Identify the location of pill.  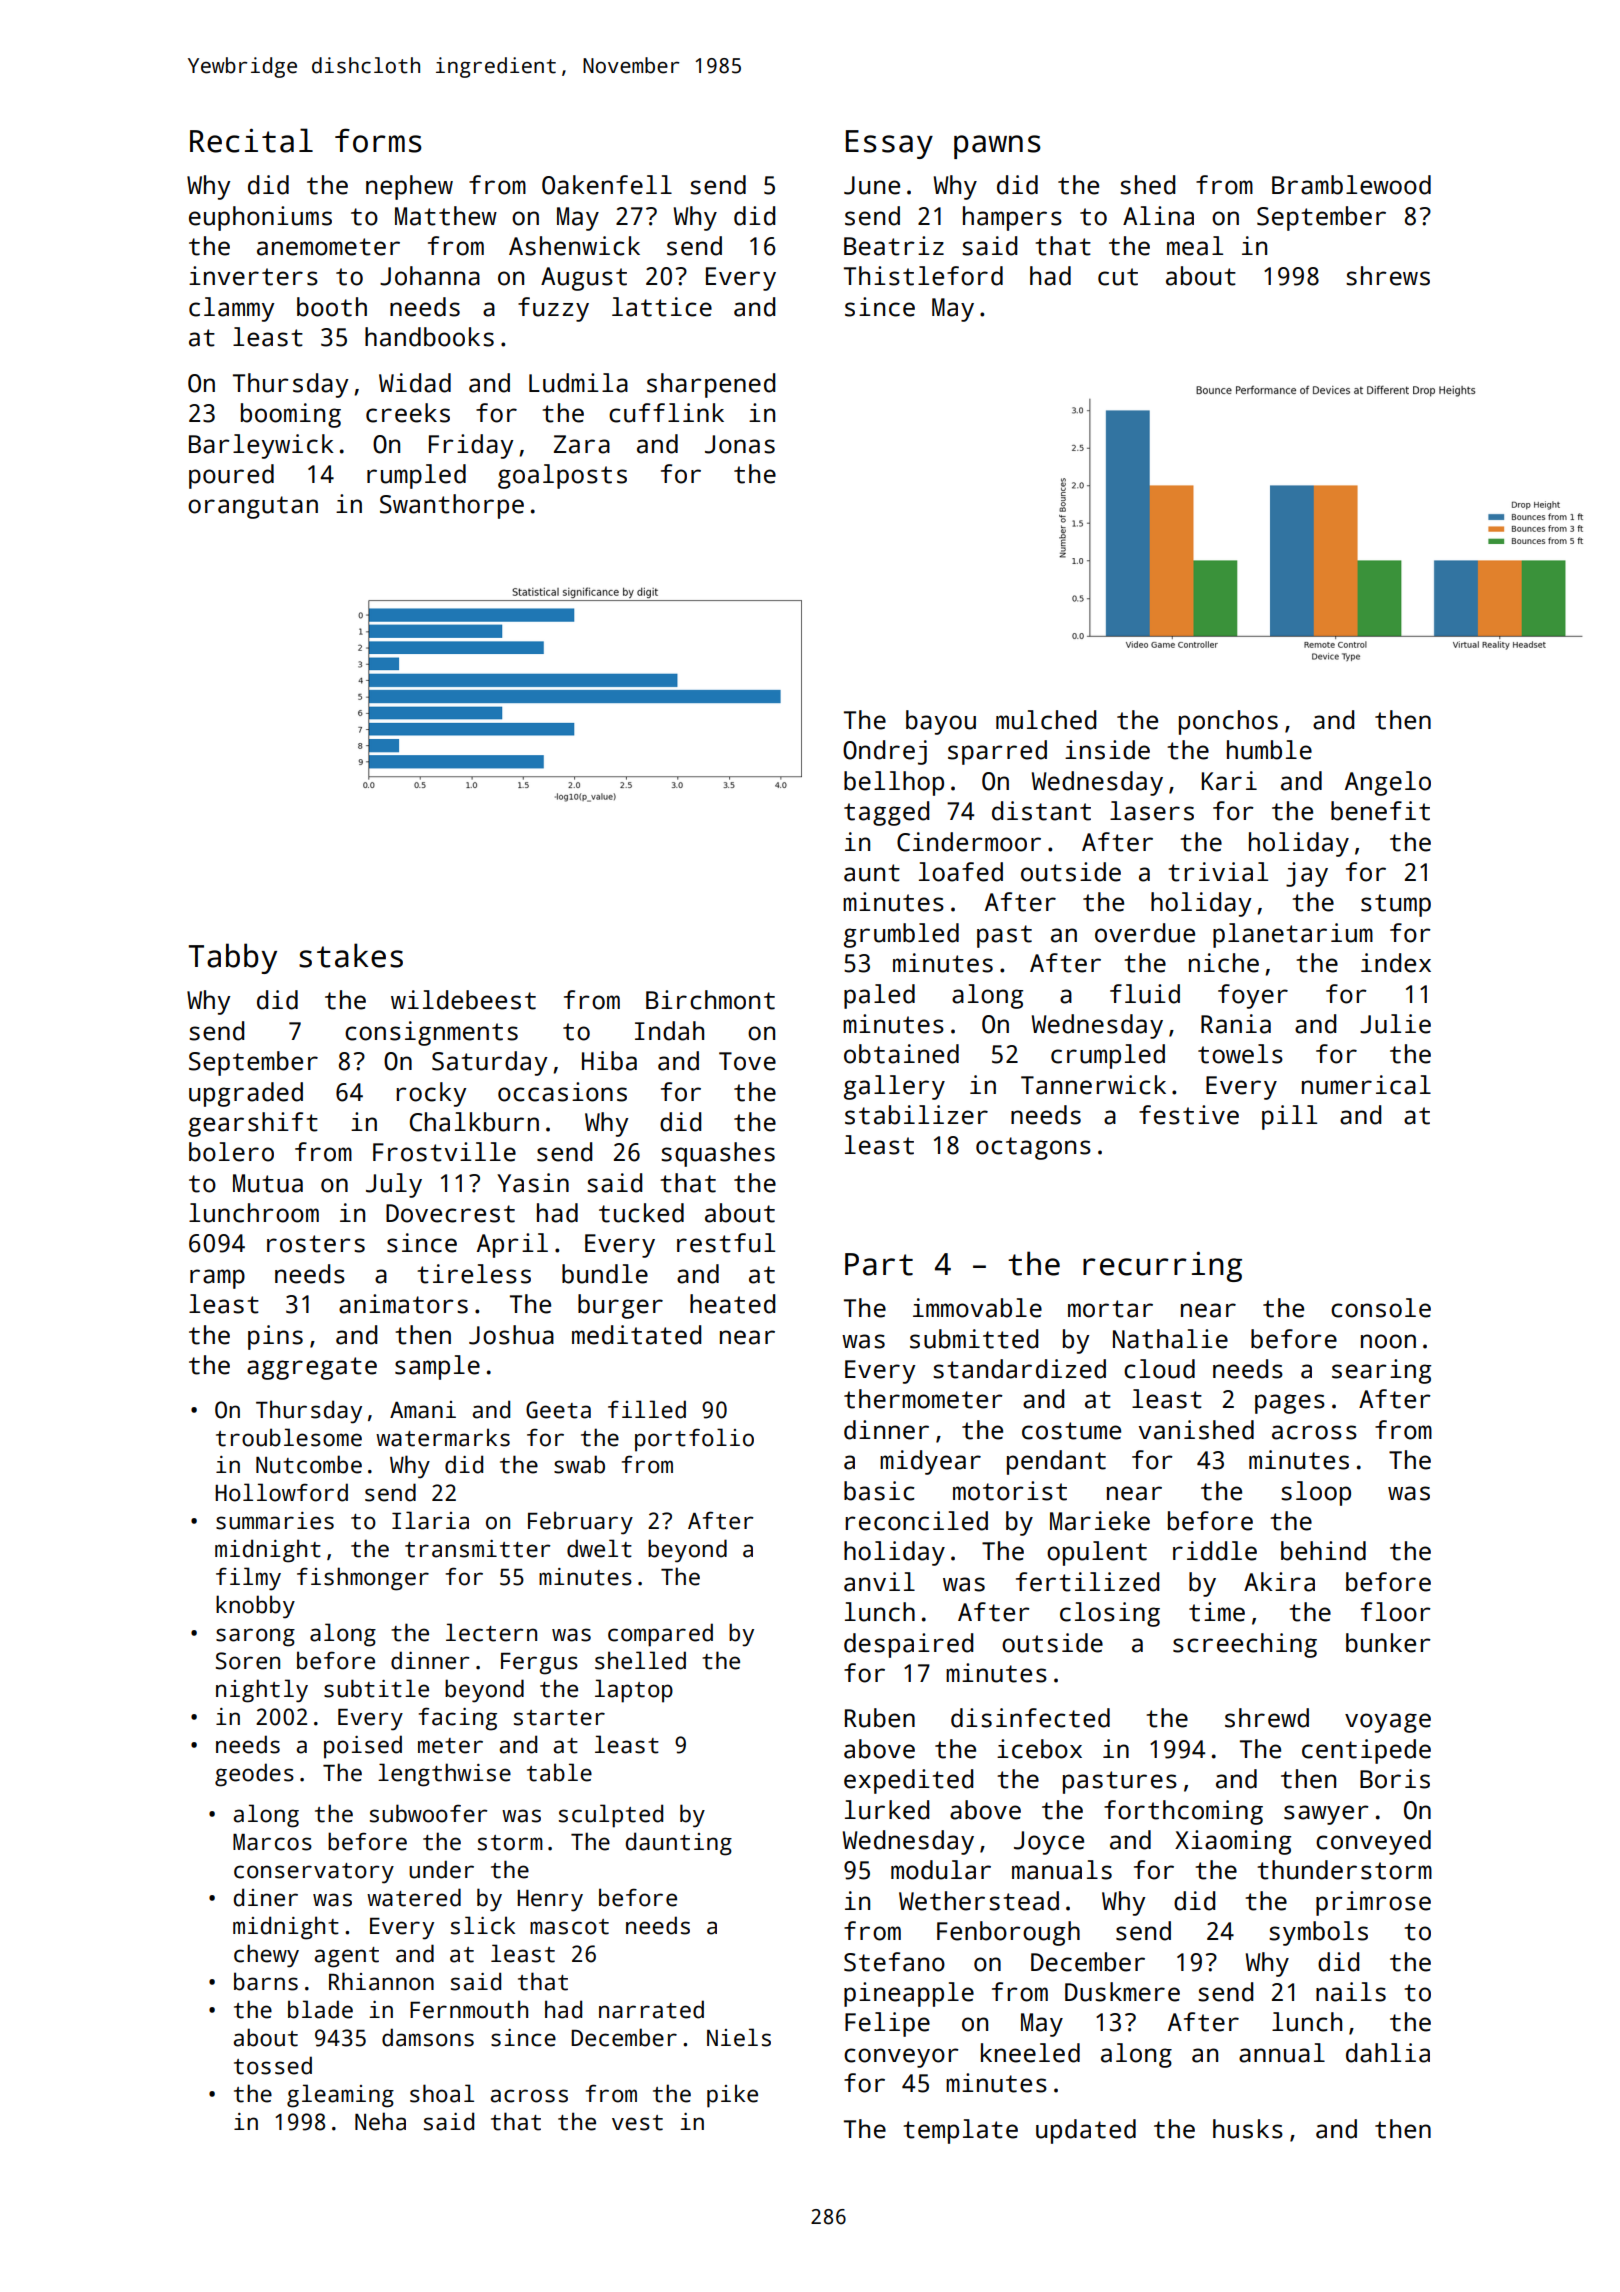
(1289, 1117).
